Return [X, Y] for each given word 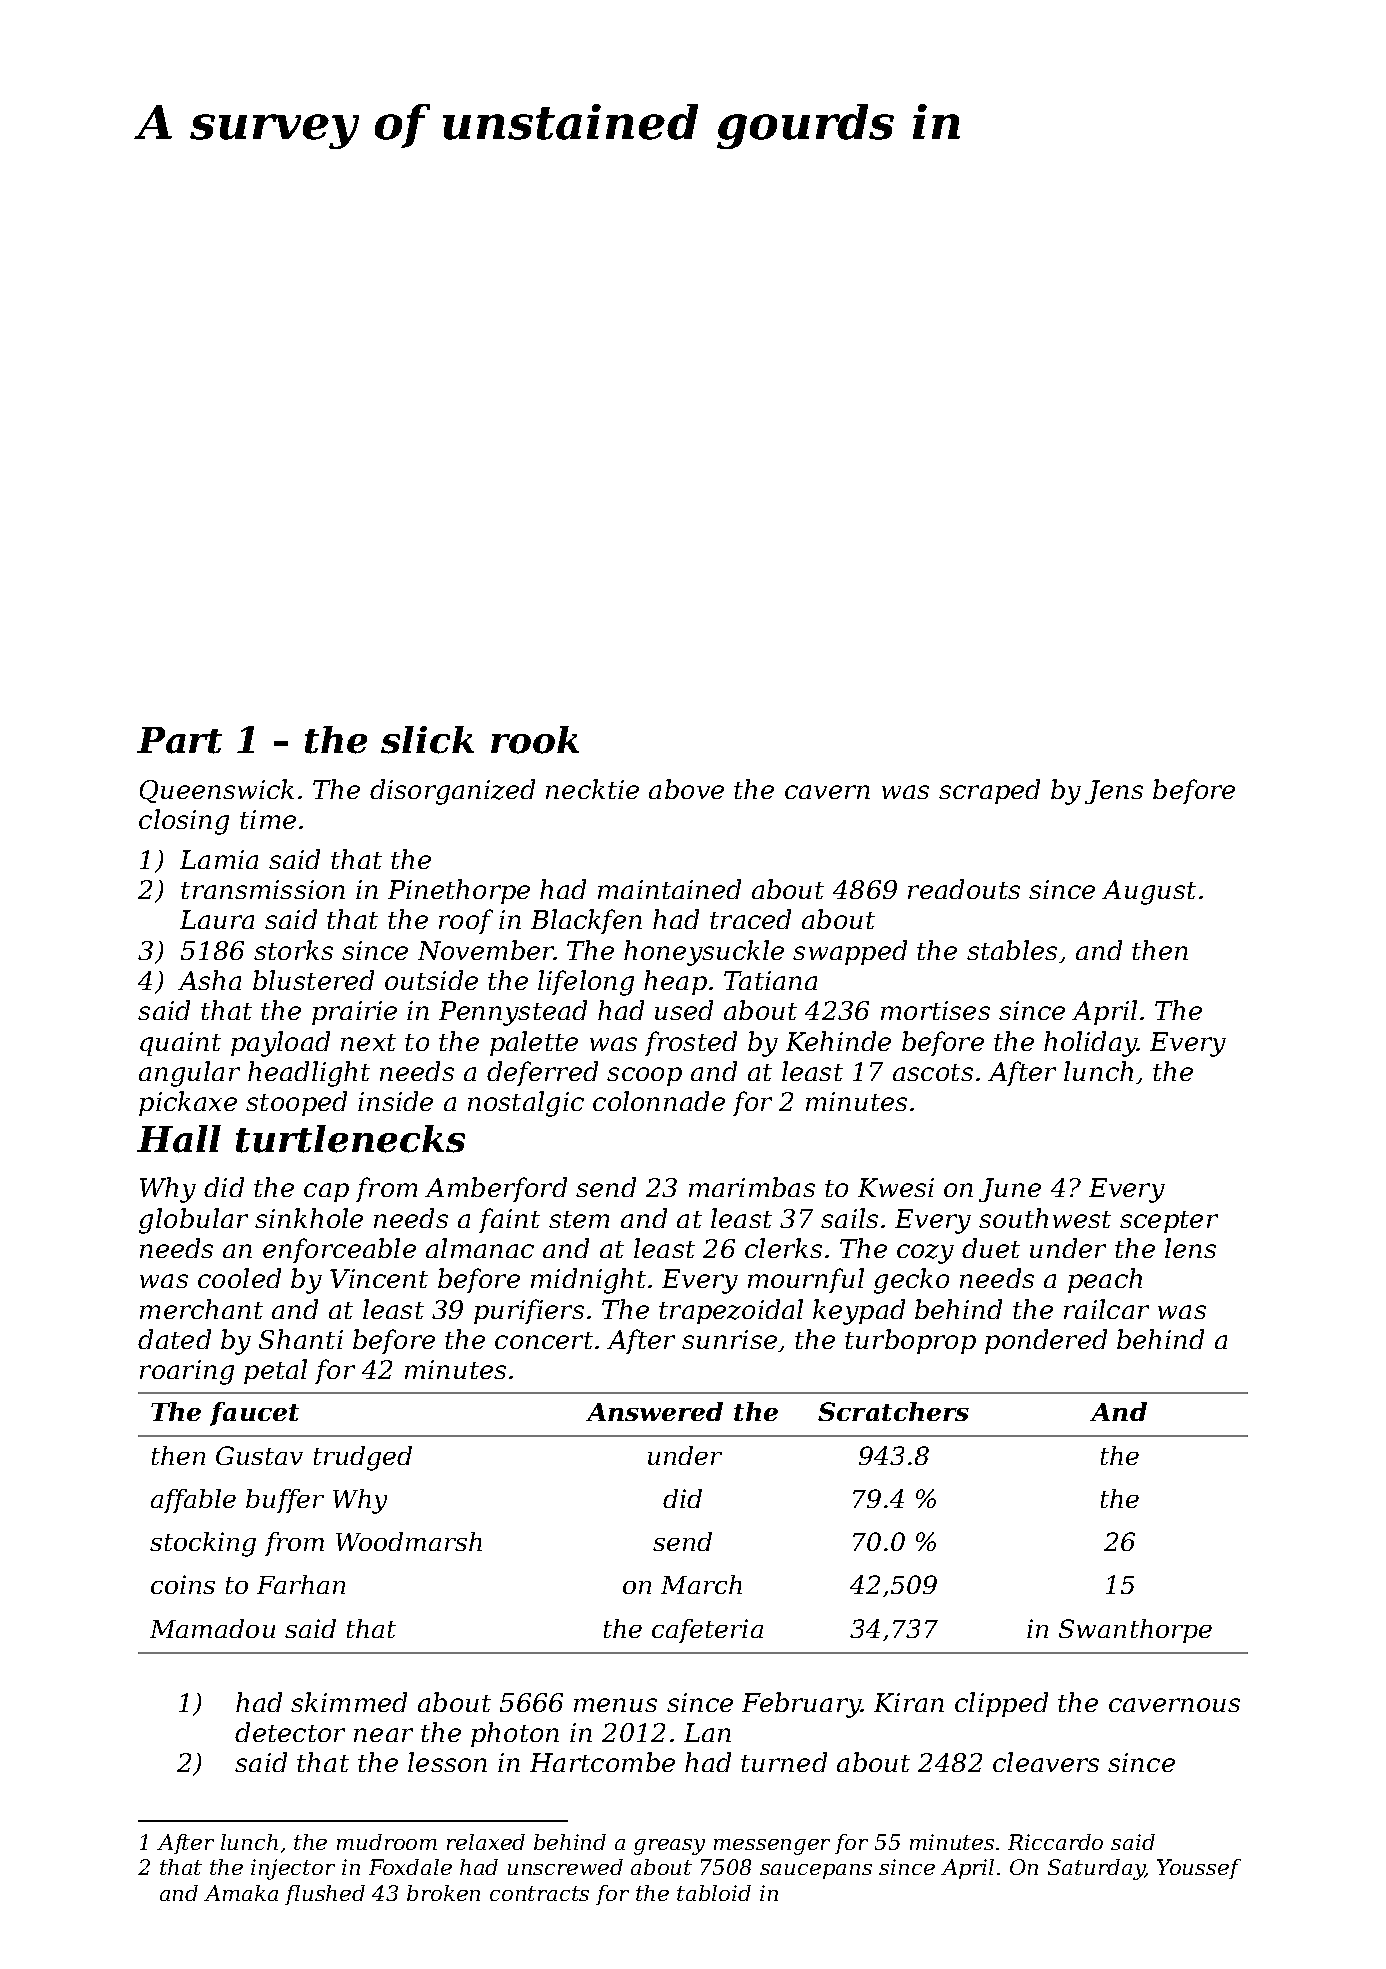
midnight [588, 1281]
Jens [1114, 792]
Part [179, 740]
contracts [539, 1893]
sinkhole [309, 1218]
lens [1190, 1248]
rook [535, 740]
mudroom [387, 1842]
